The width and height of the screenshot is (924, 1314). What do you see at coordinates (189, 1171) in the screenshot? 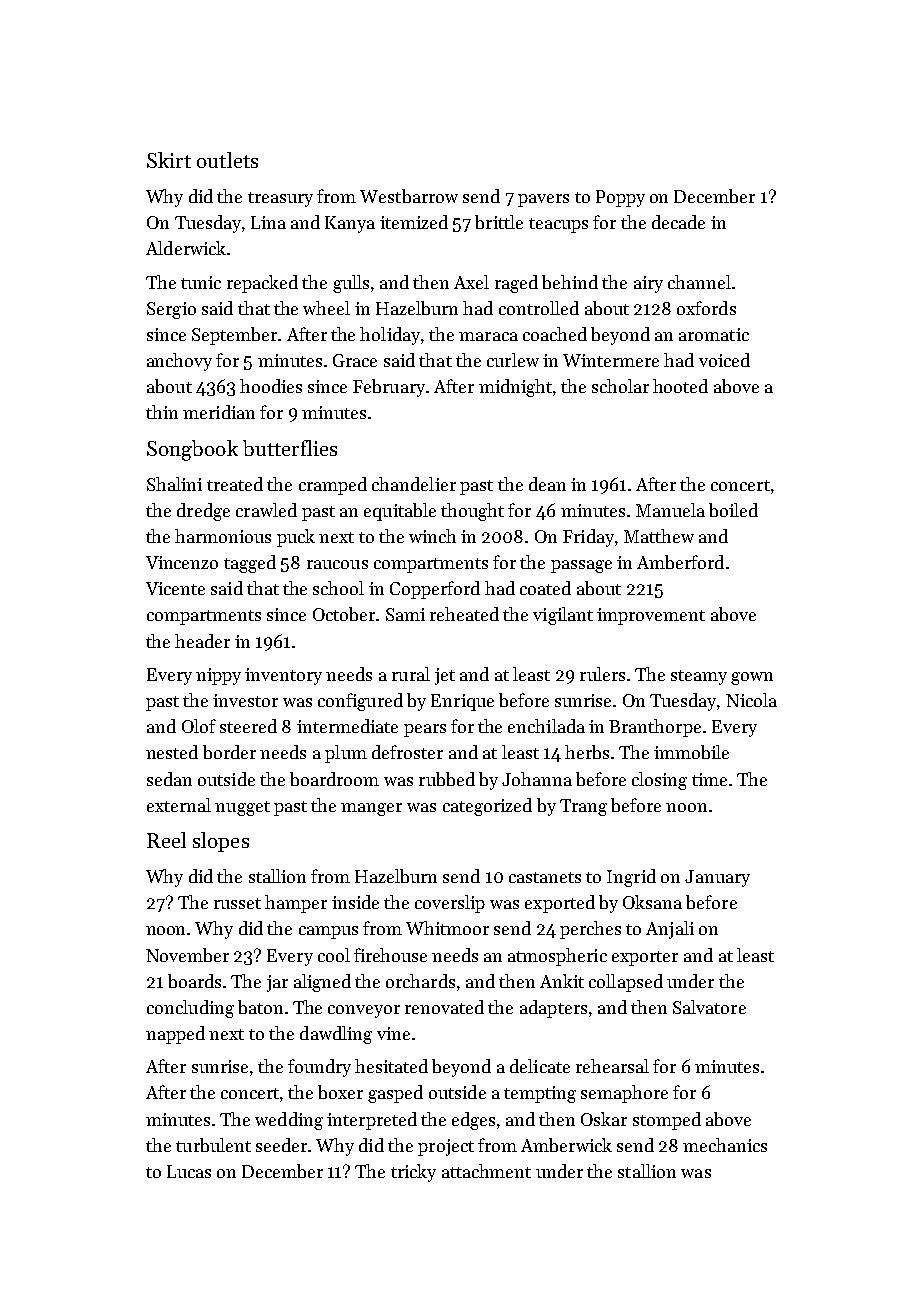
I see `Lucas` at bounding box center [189, 1171].
